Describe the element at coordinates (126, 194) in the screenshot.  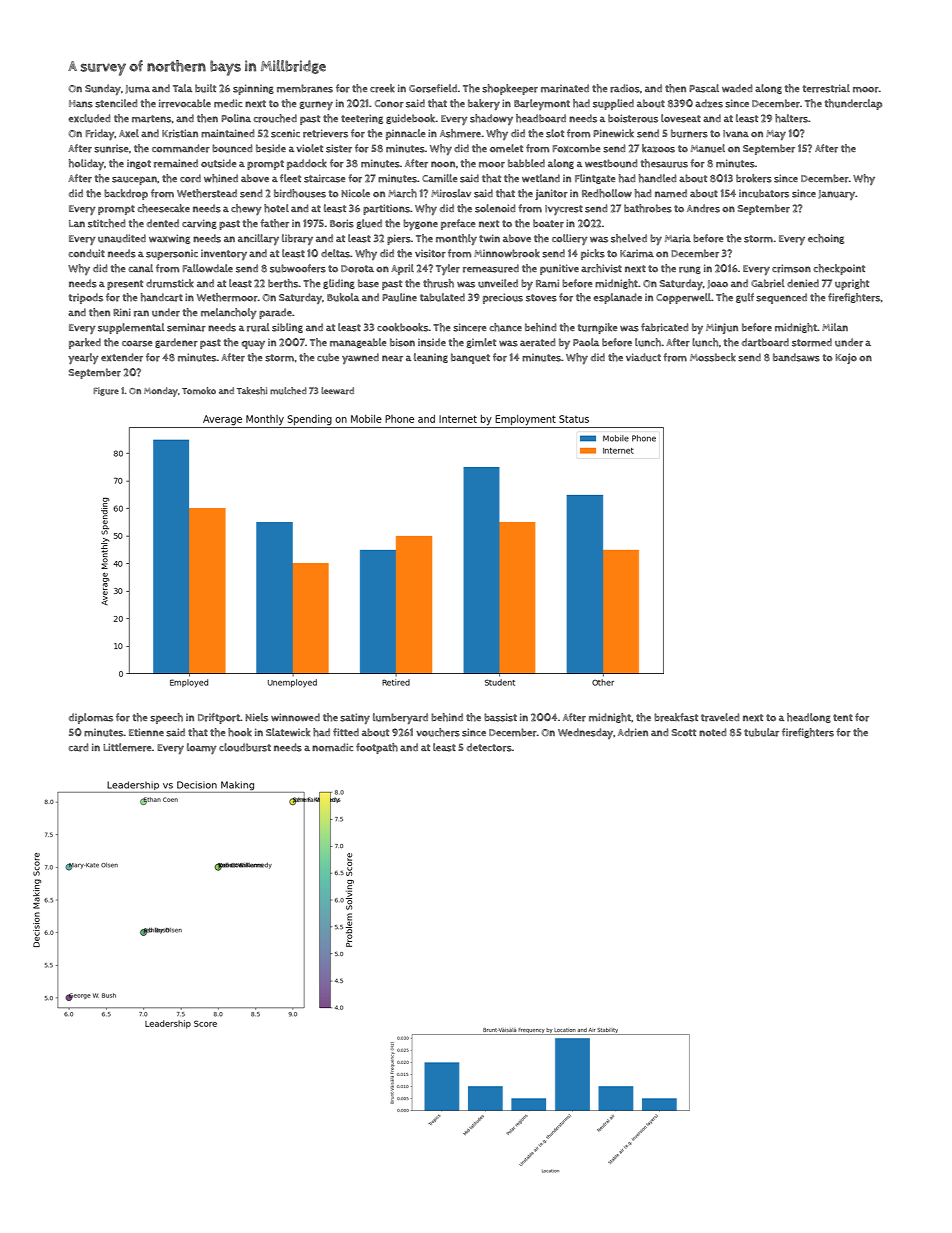
I see `backdrop` at that location.
